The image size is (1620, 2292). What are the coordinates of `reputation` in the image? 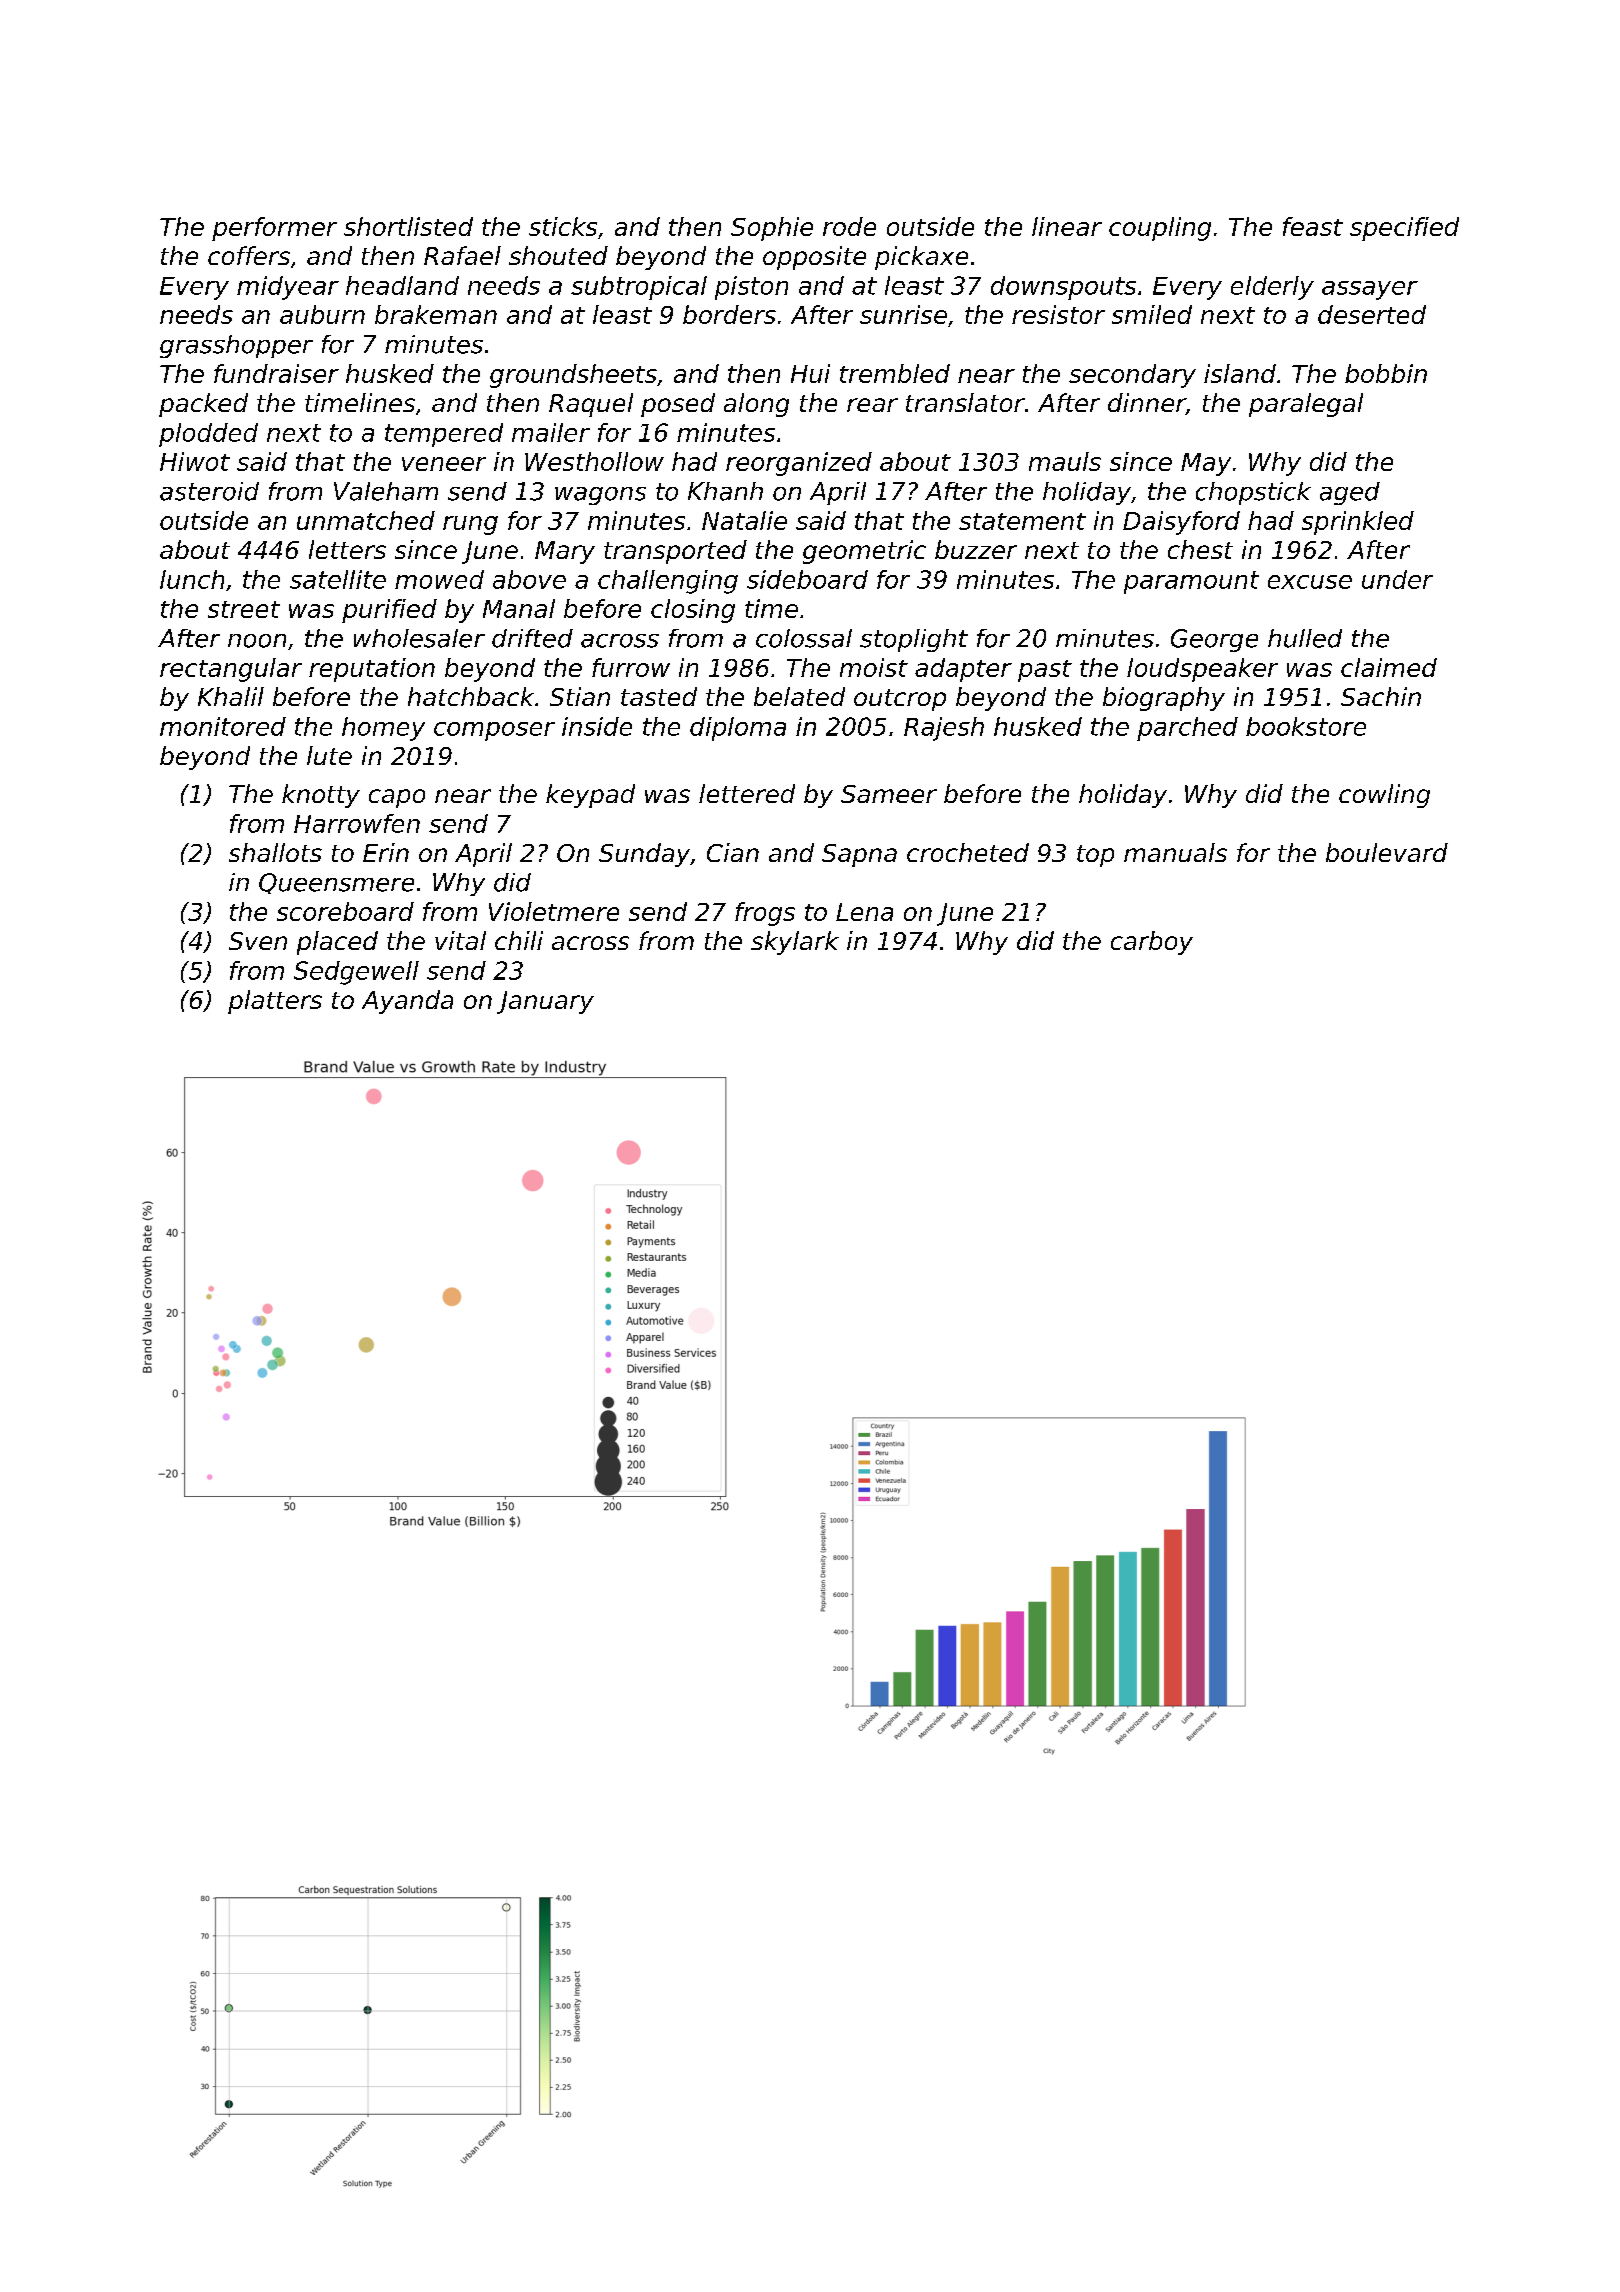 It's located at (372, 670).
